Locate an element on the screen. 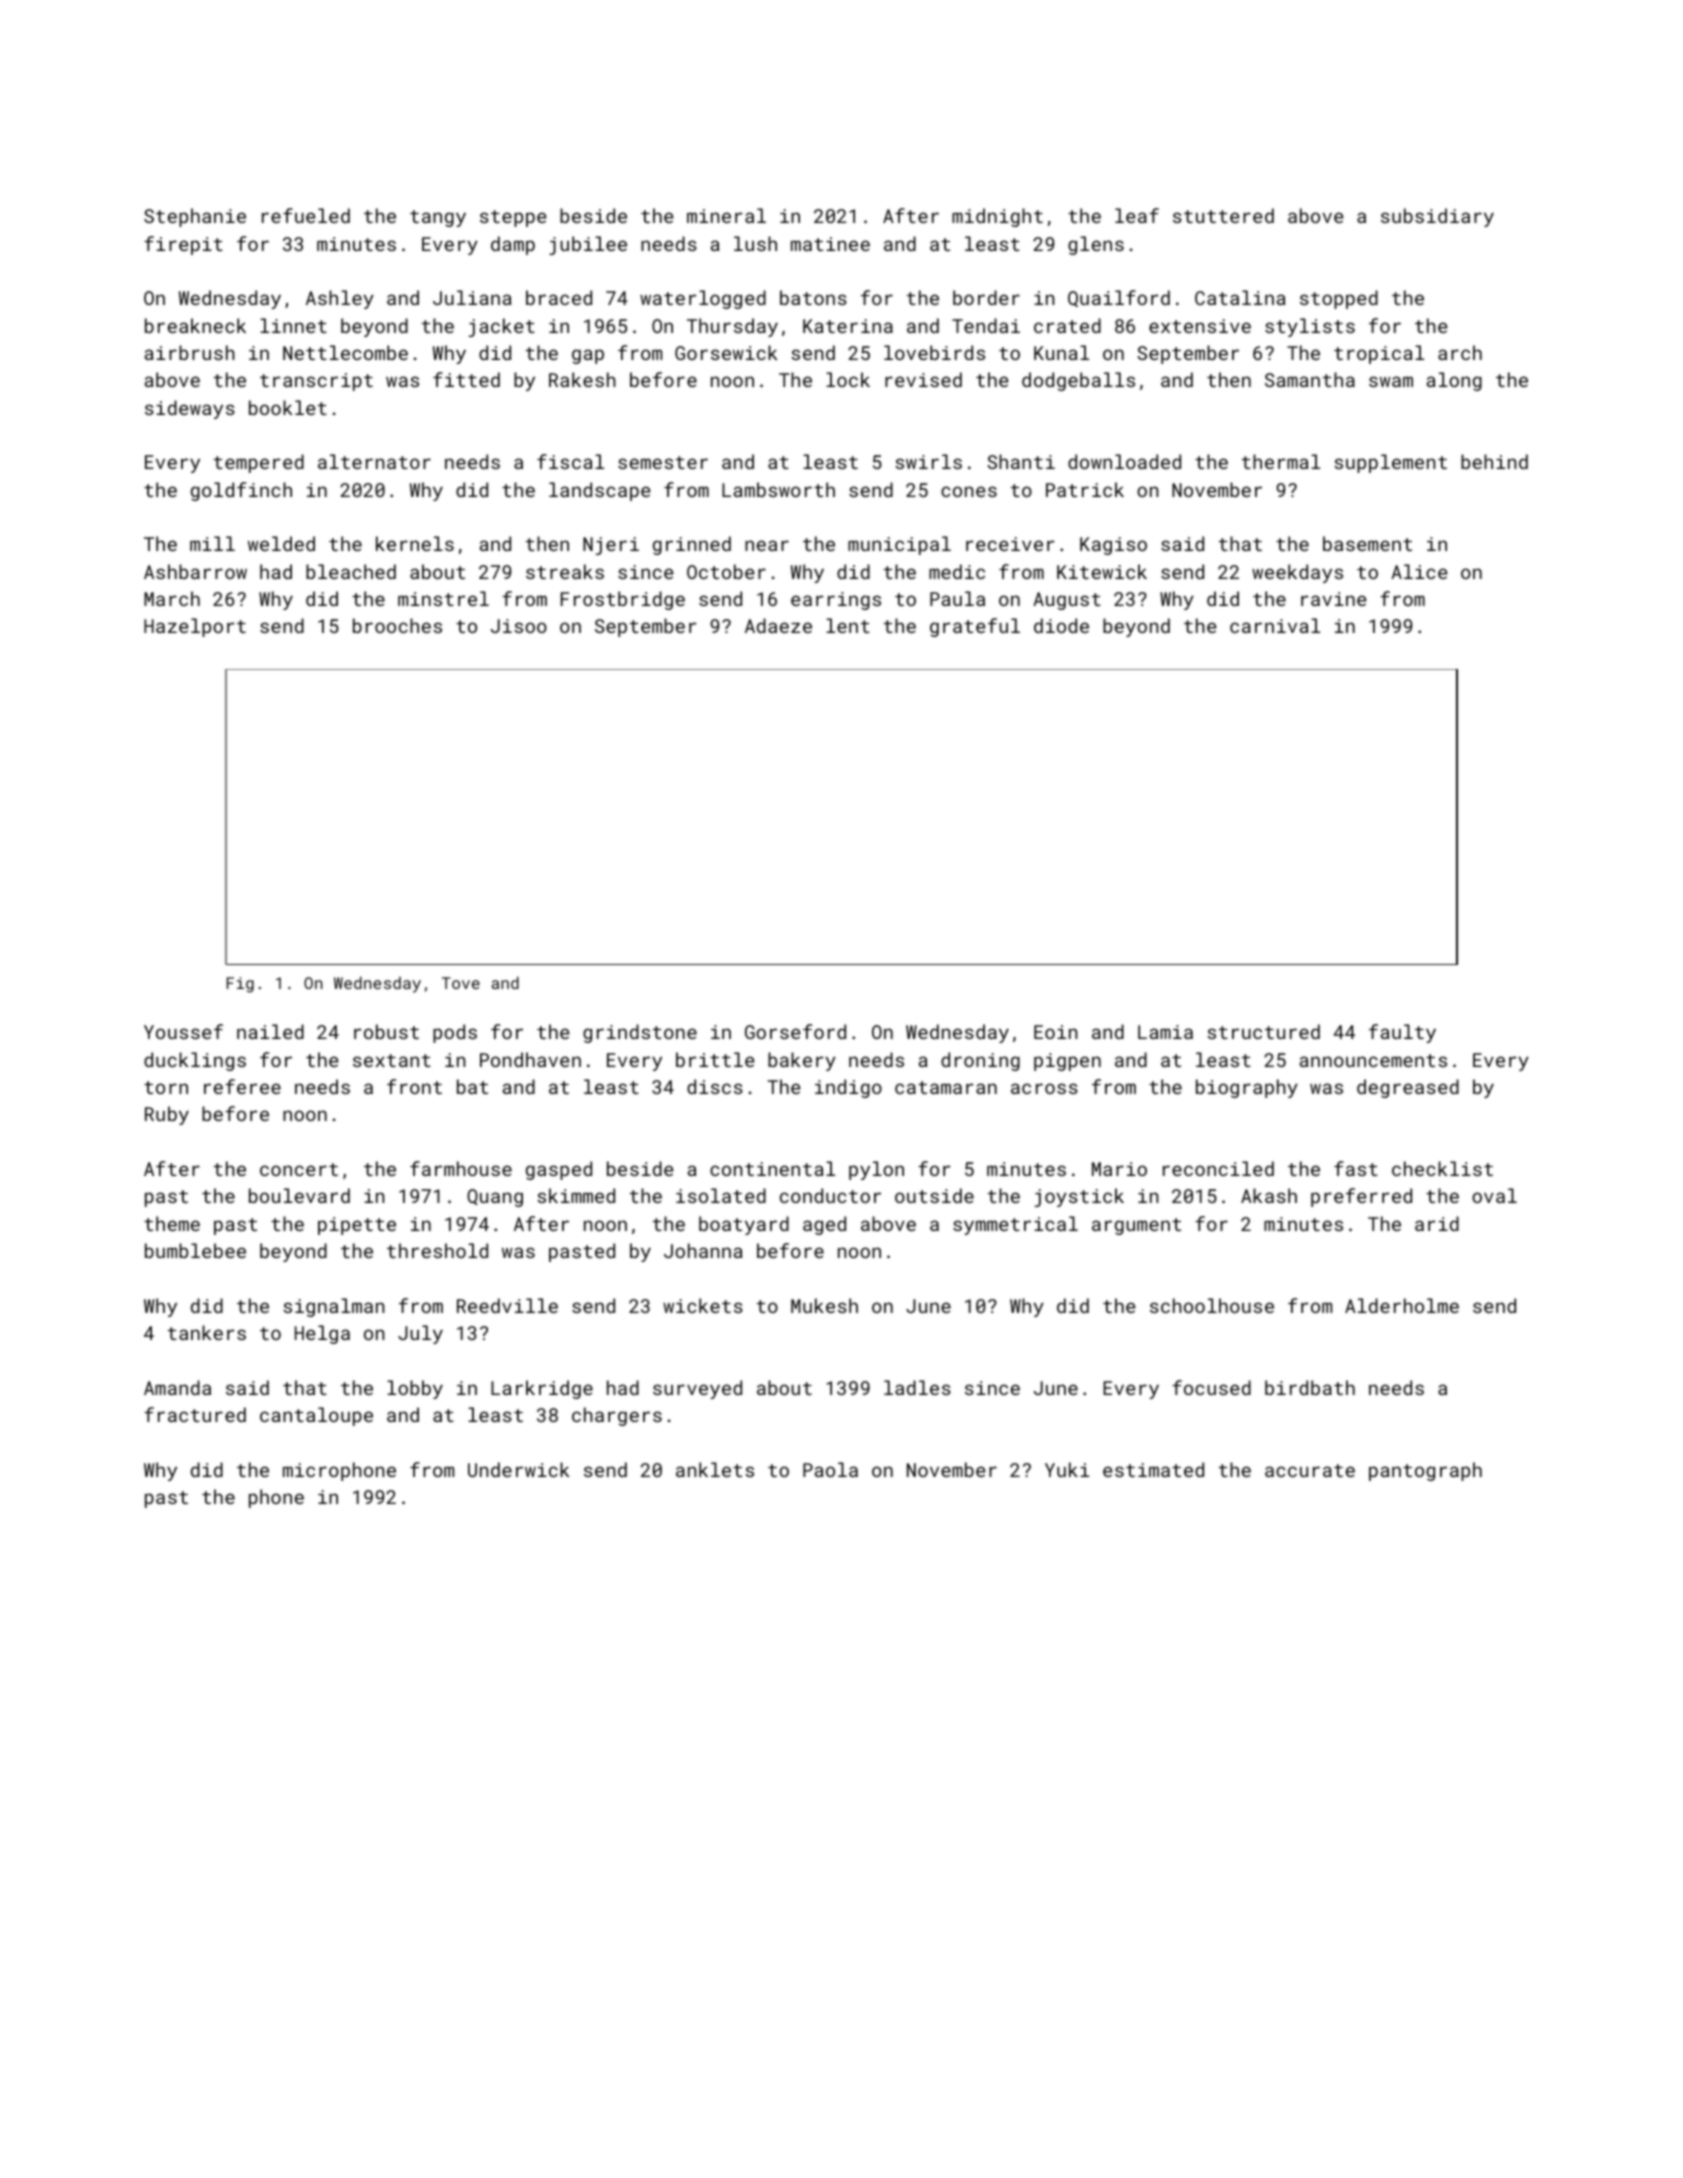  biography is located at coordinates (1247, 1088).
